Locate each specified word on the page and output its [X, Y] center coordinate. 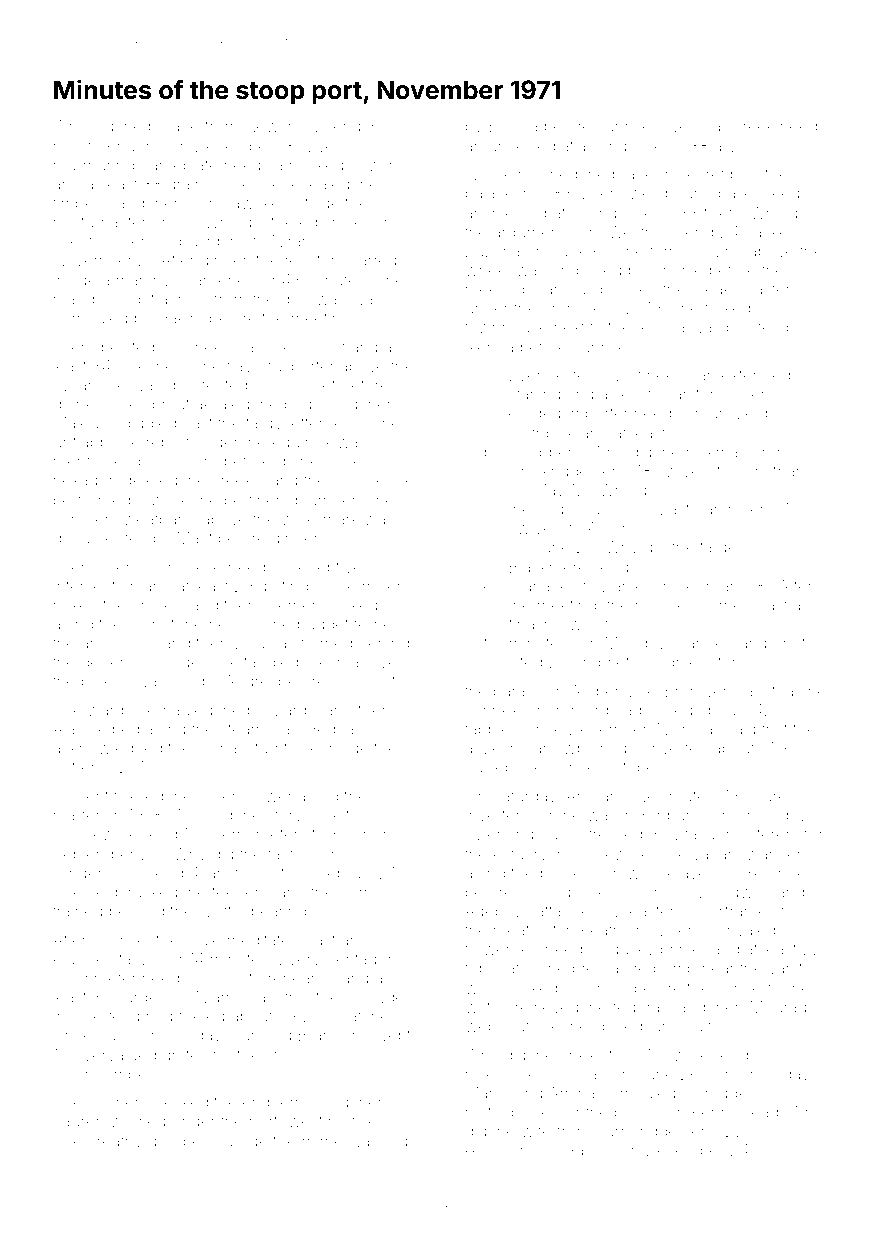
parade [174, 127]
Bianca [514, 125]
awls [730, 146]
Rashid [591, 1149]
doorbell [178, 1141]
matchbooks [510, 1112]
